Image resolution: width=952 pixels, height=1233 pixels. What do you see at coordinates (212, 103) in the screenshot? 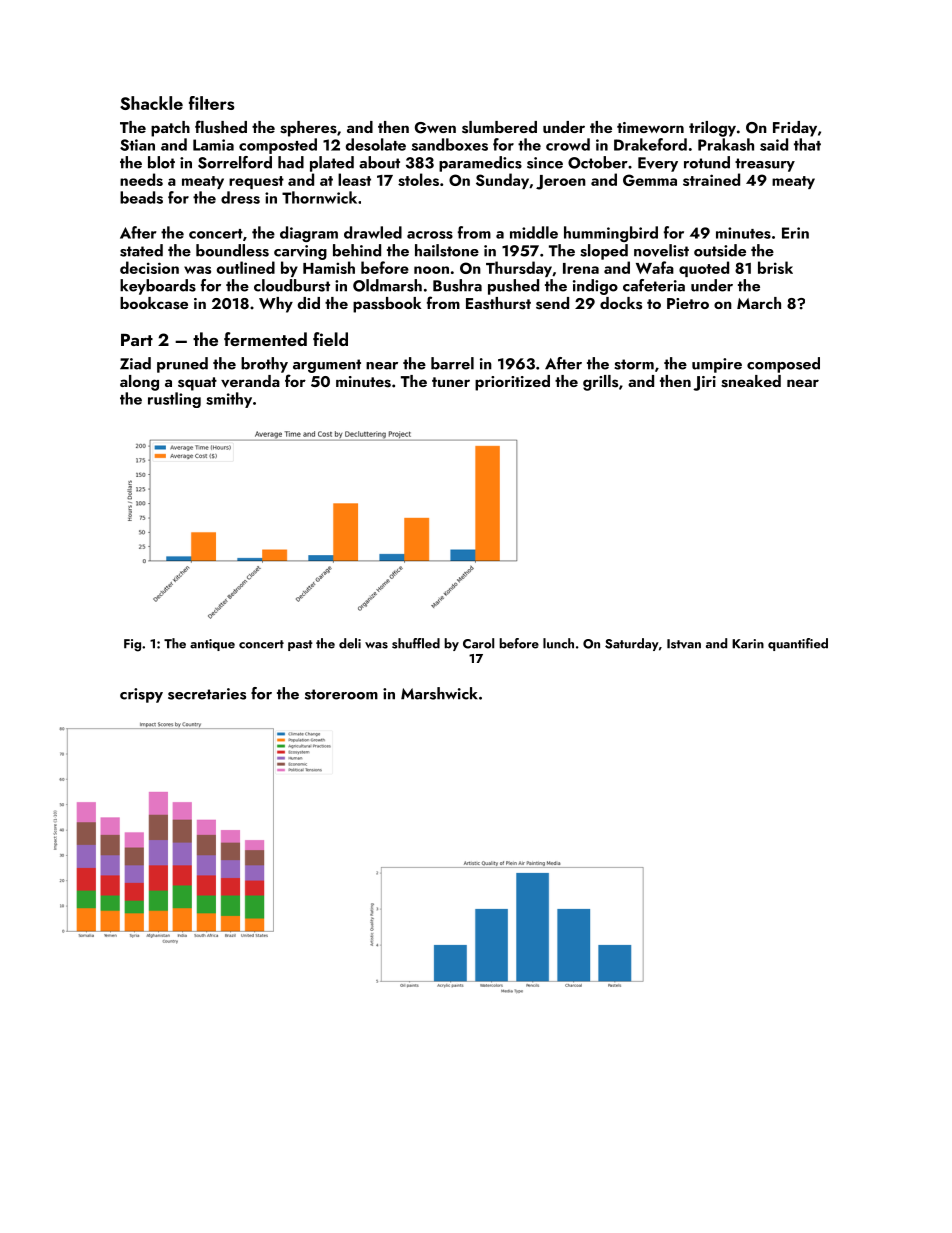
I see `filters` at bounding box center [212, 103].
